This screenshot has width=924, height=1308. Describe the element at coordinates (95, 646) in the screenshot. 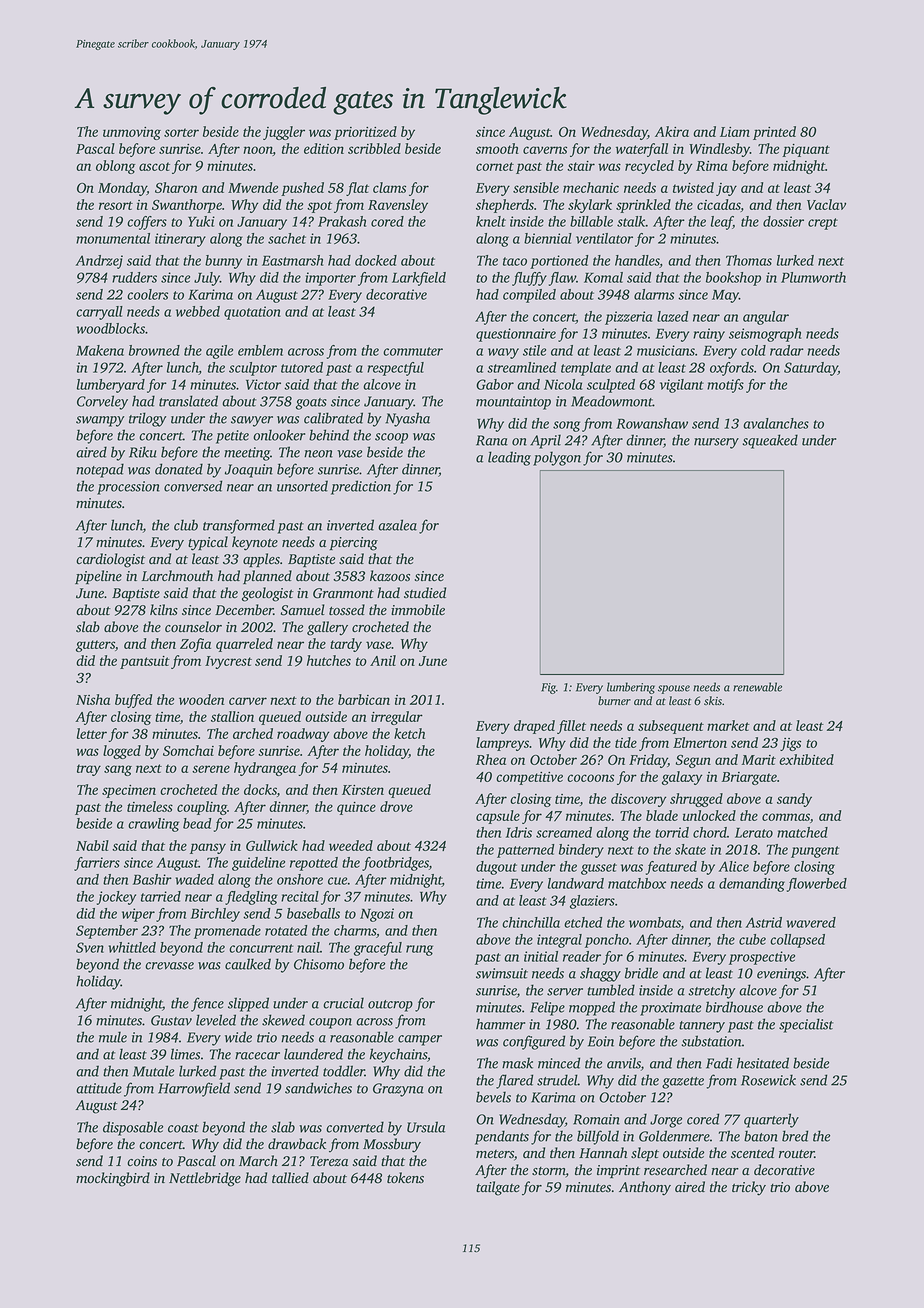

I see `gutters` at that location.
